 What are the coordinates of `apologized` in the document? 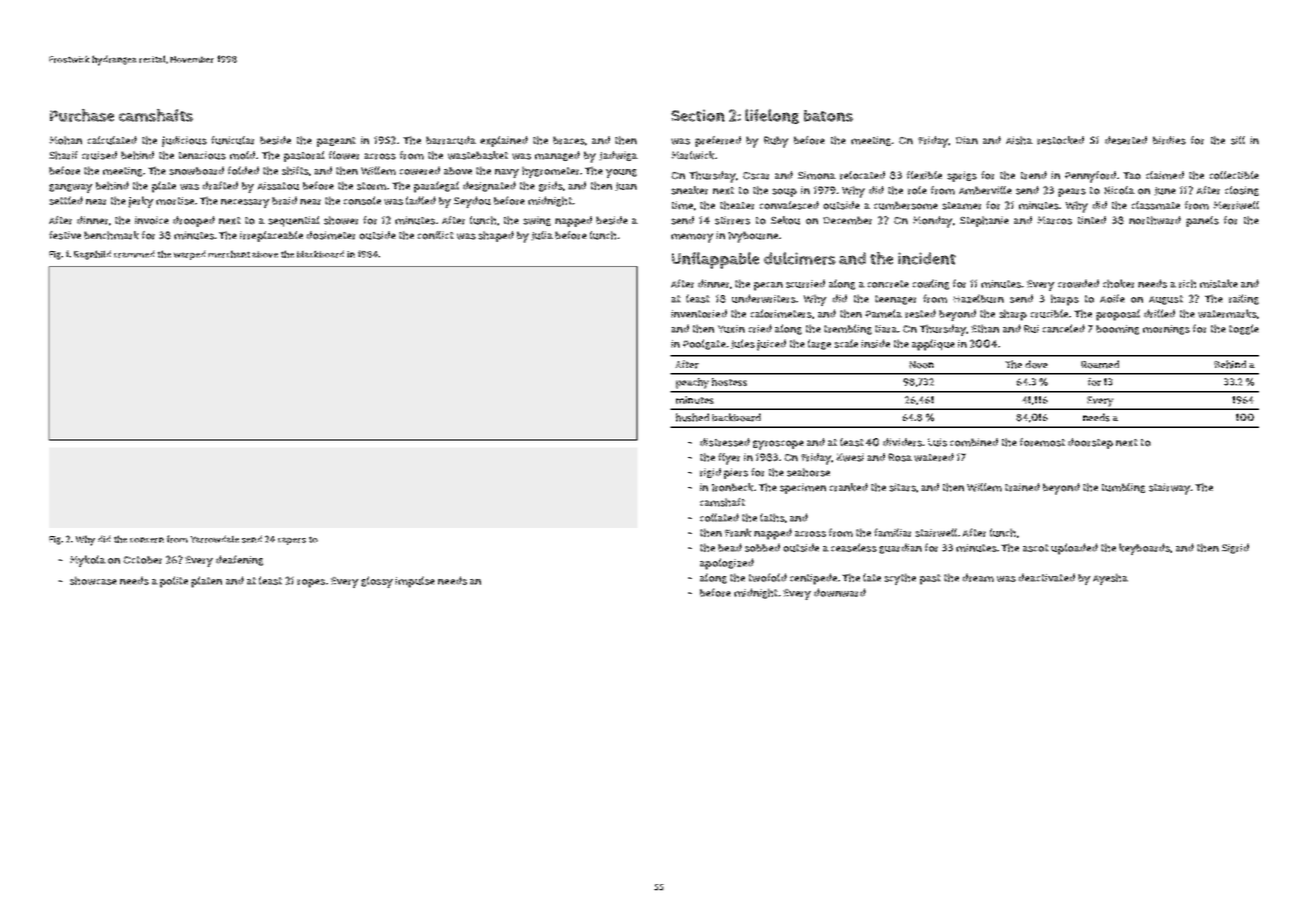 It's located at (727, 564).
